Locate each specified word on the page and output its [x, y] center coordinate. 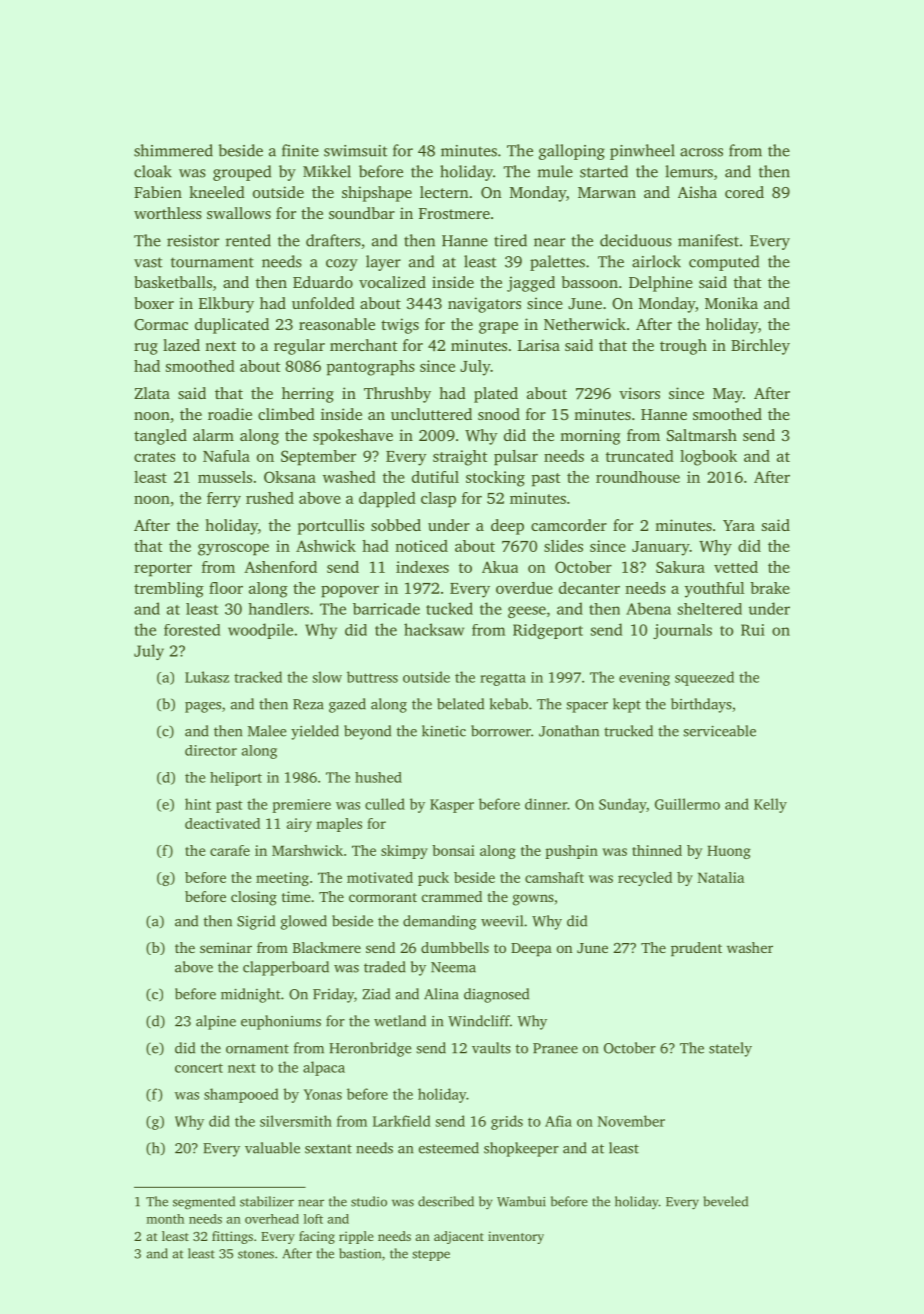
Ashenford [280, 567]
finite [300, 150]
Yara [739, 525]
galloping [572, 152]
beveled [726, 1201]
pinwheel [642, 152]
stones [256, 1254]
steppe [431, 1255]
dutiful [435, 477]
